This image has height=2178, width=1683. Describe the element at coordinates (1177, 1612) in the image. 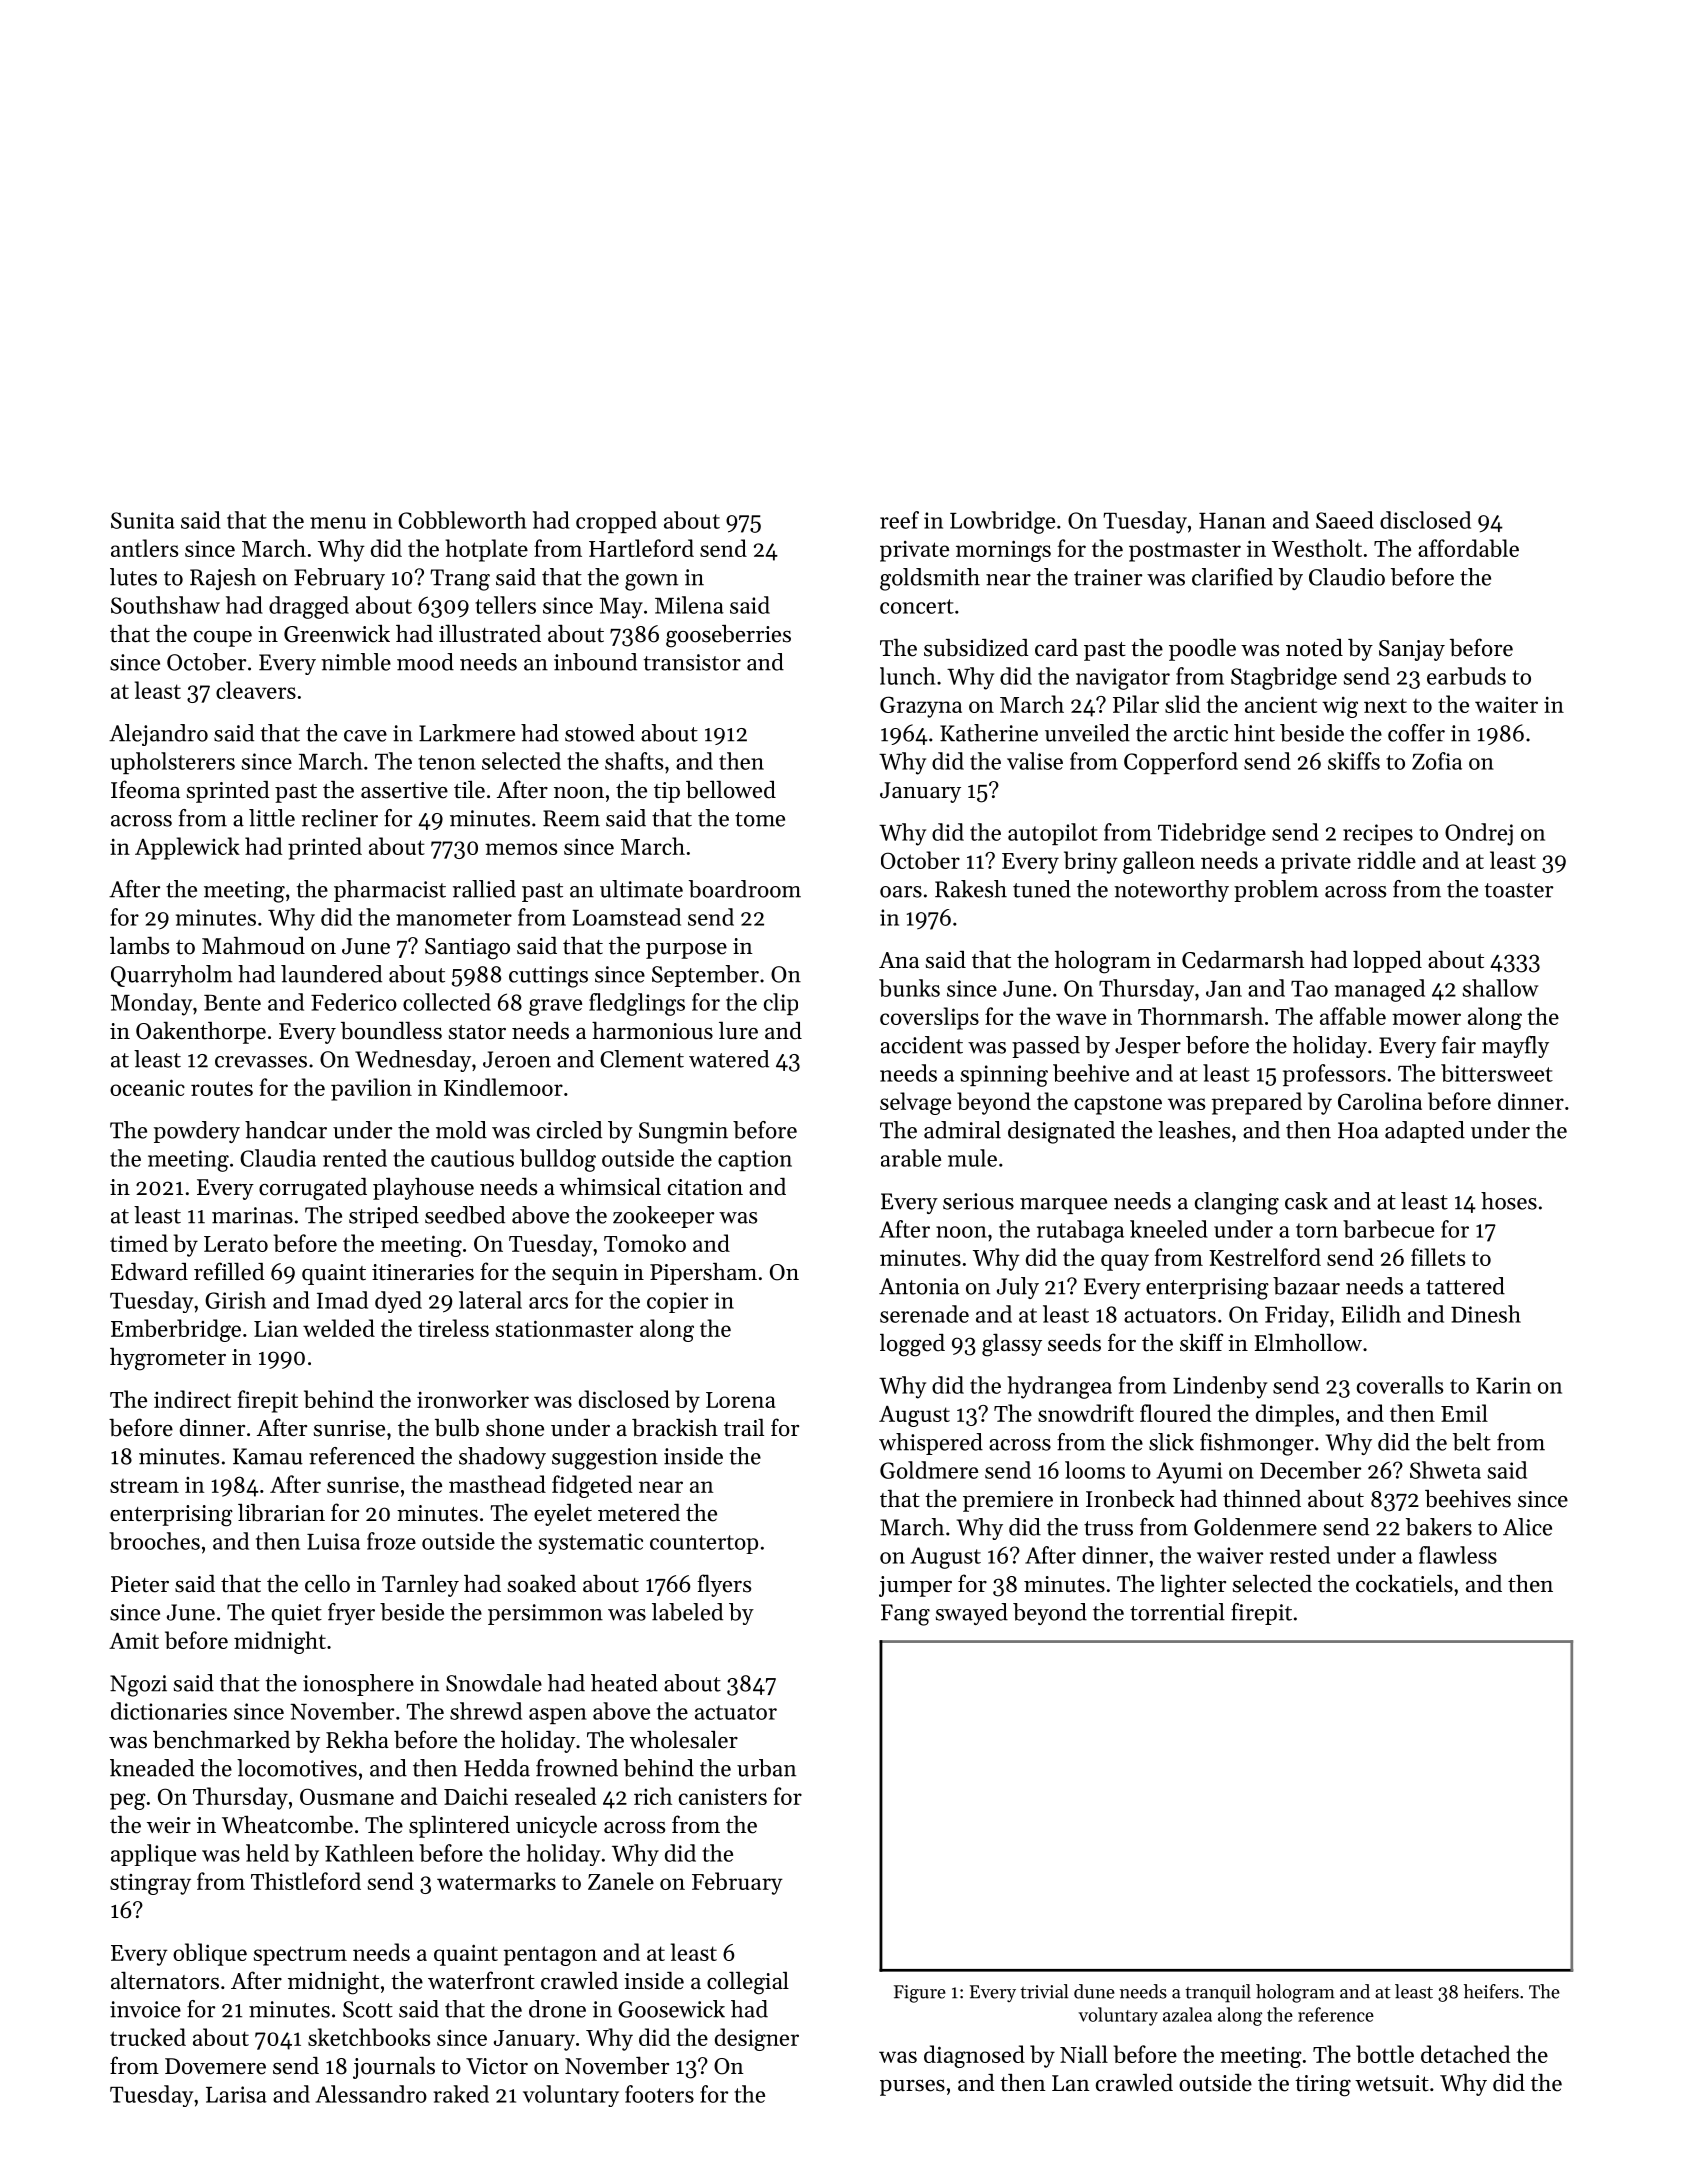

I see `torrential` at that location.
